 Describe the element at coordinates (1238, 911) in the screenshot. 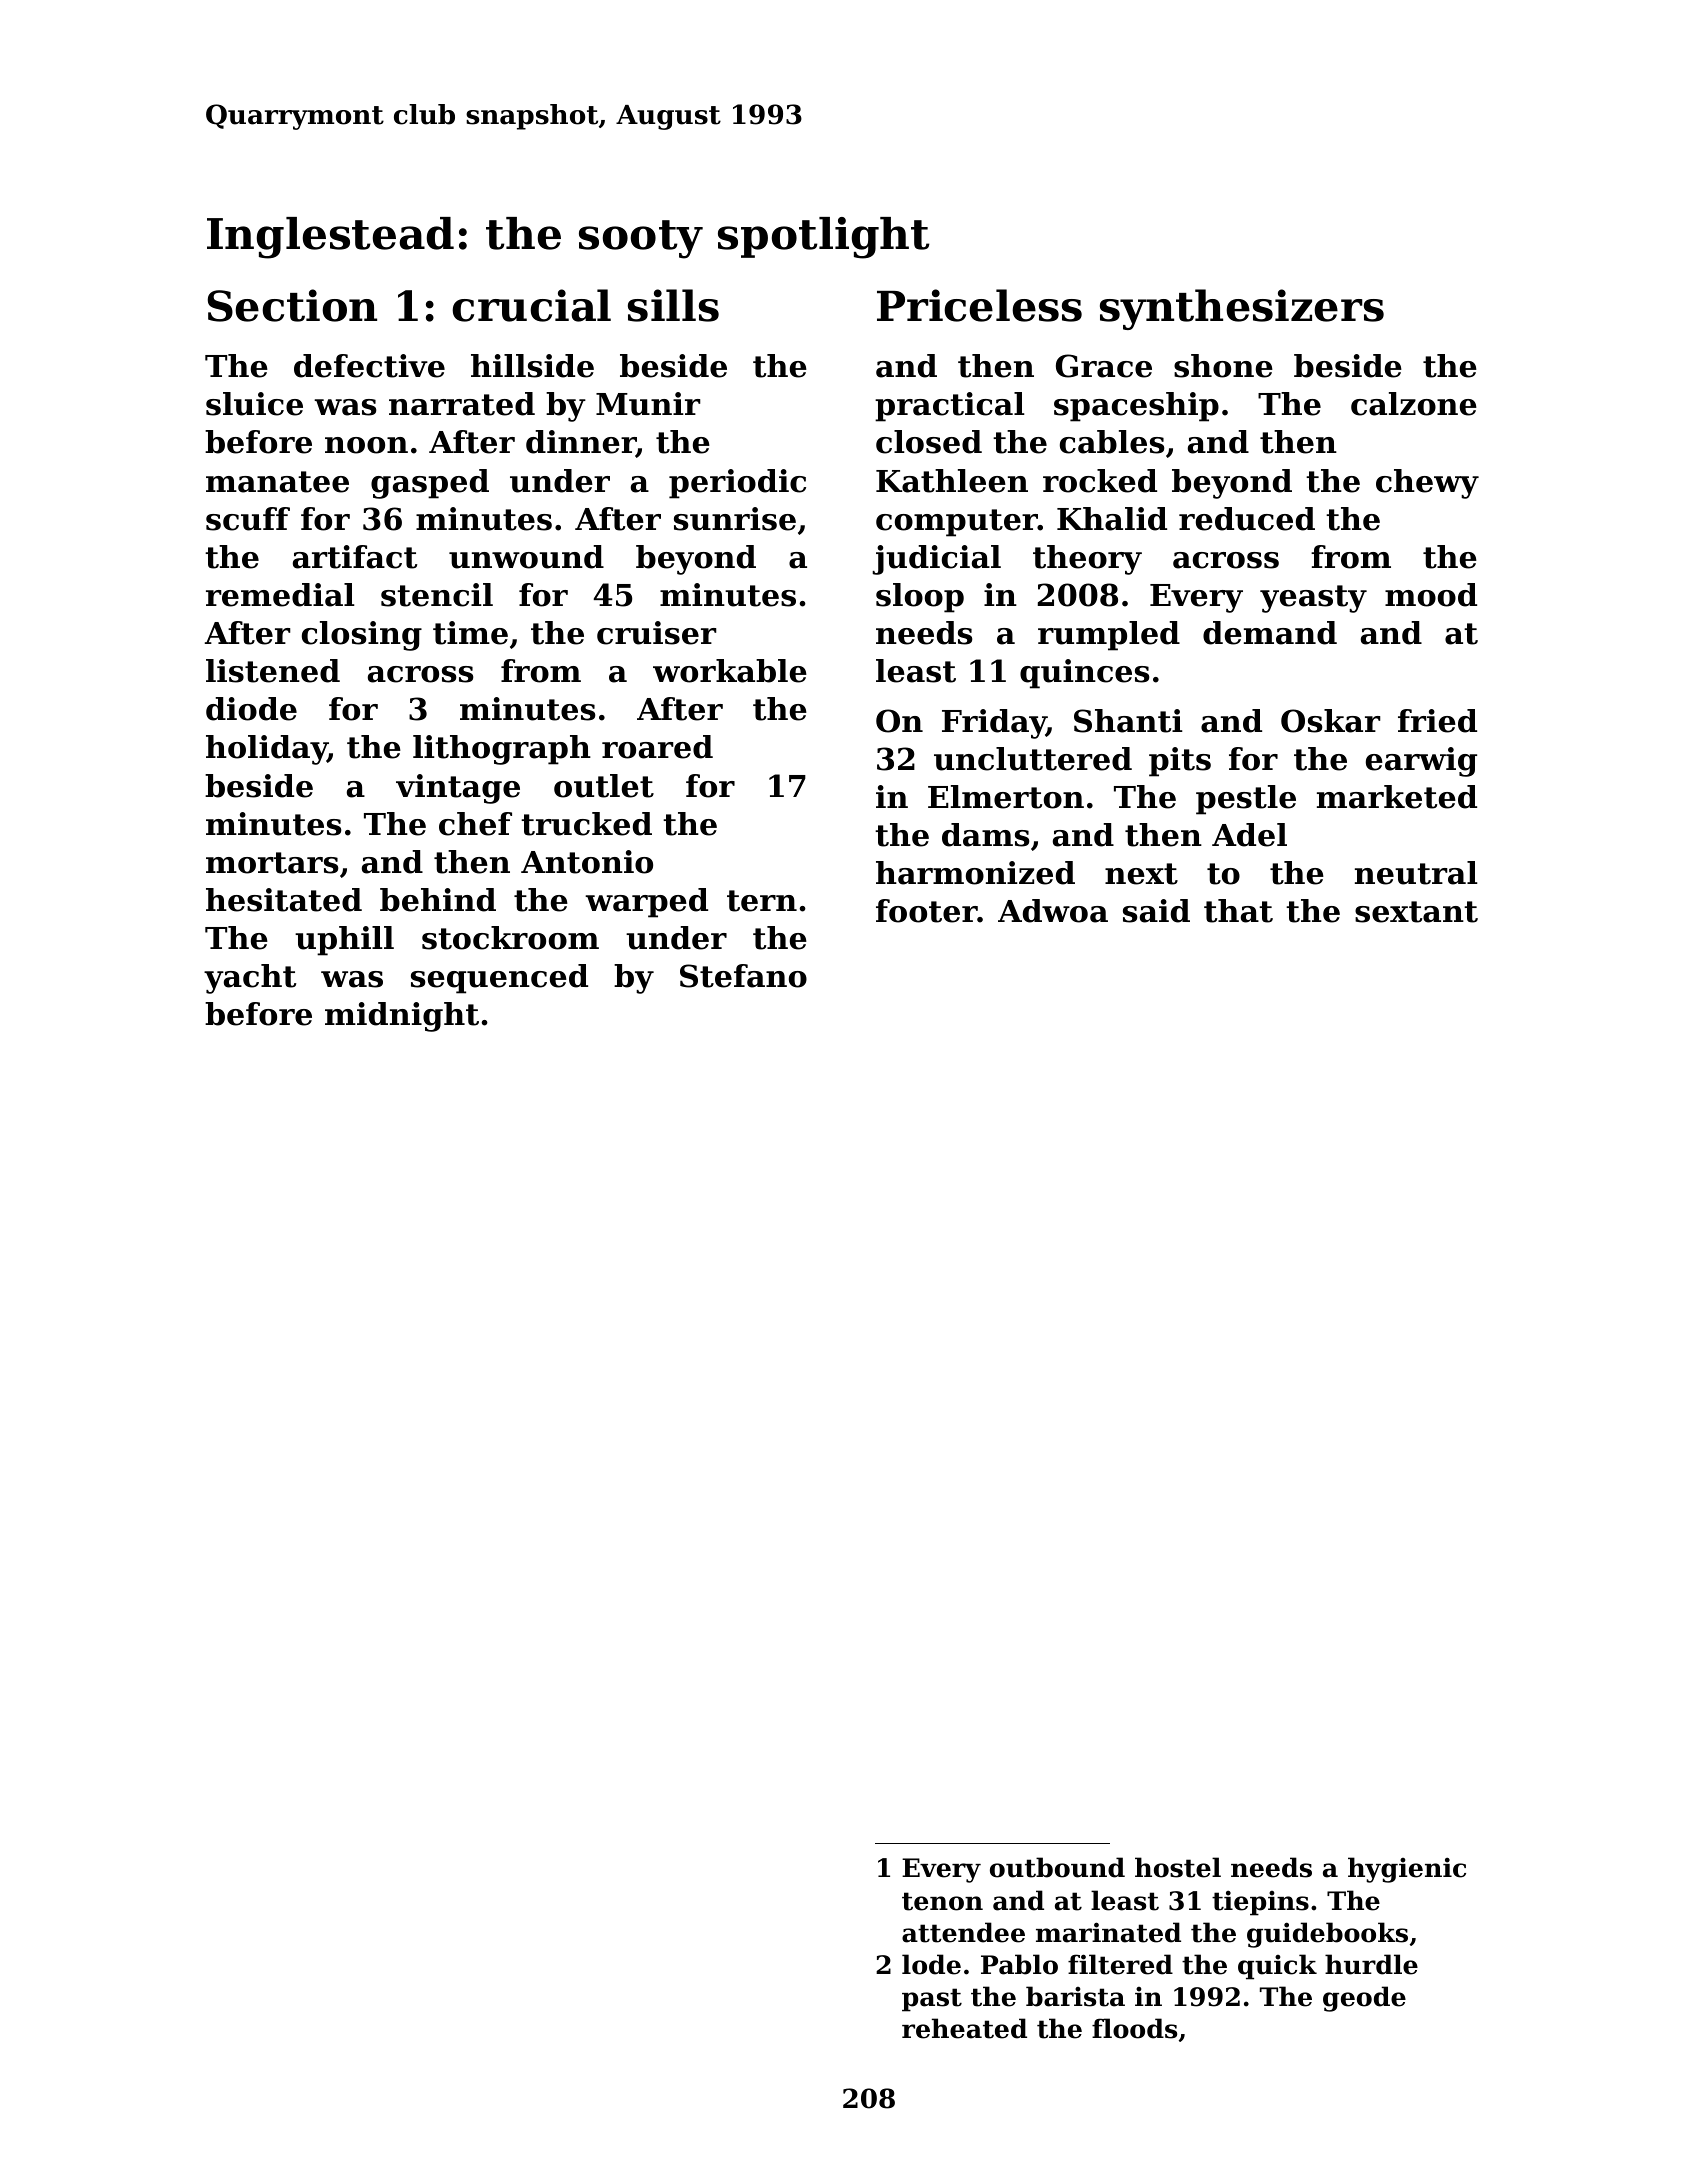

I see `that` at that location.
